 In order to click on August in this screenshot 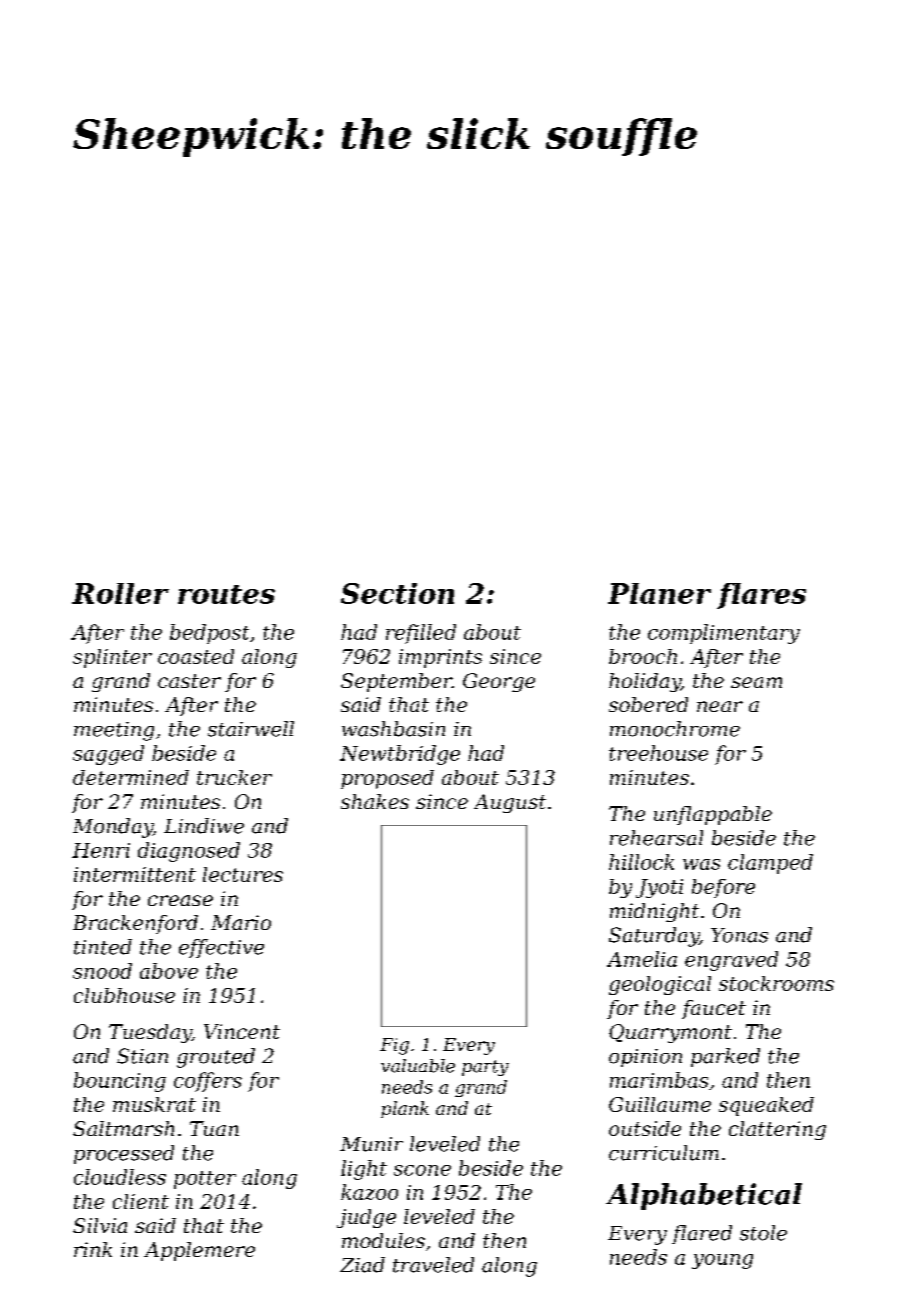, I will do `click(510, 803)`.
